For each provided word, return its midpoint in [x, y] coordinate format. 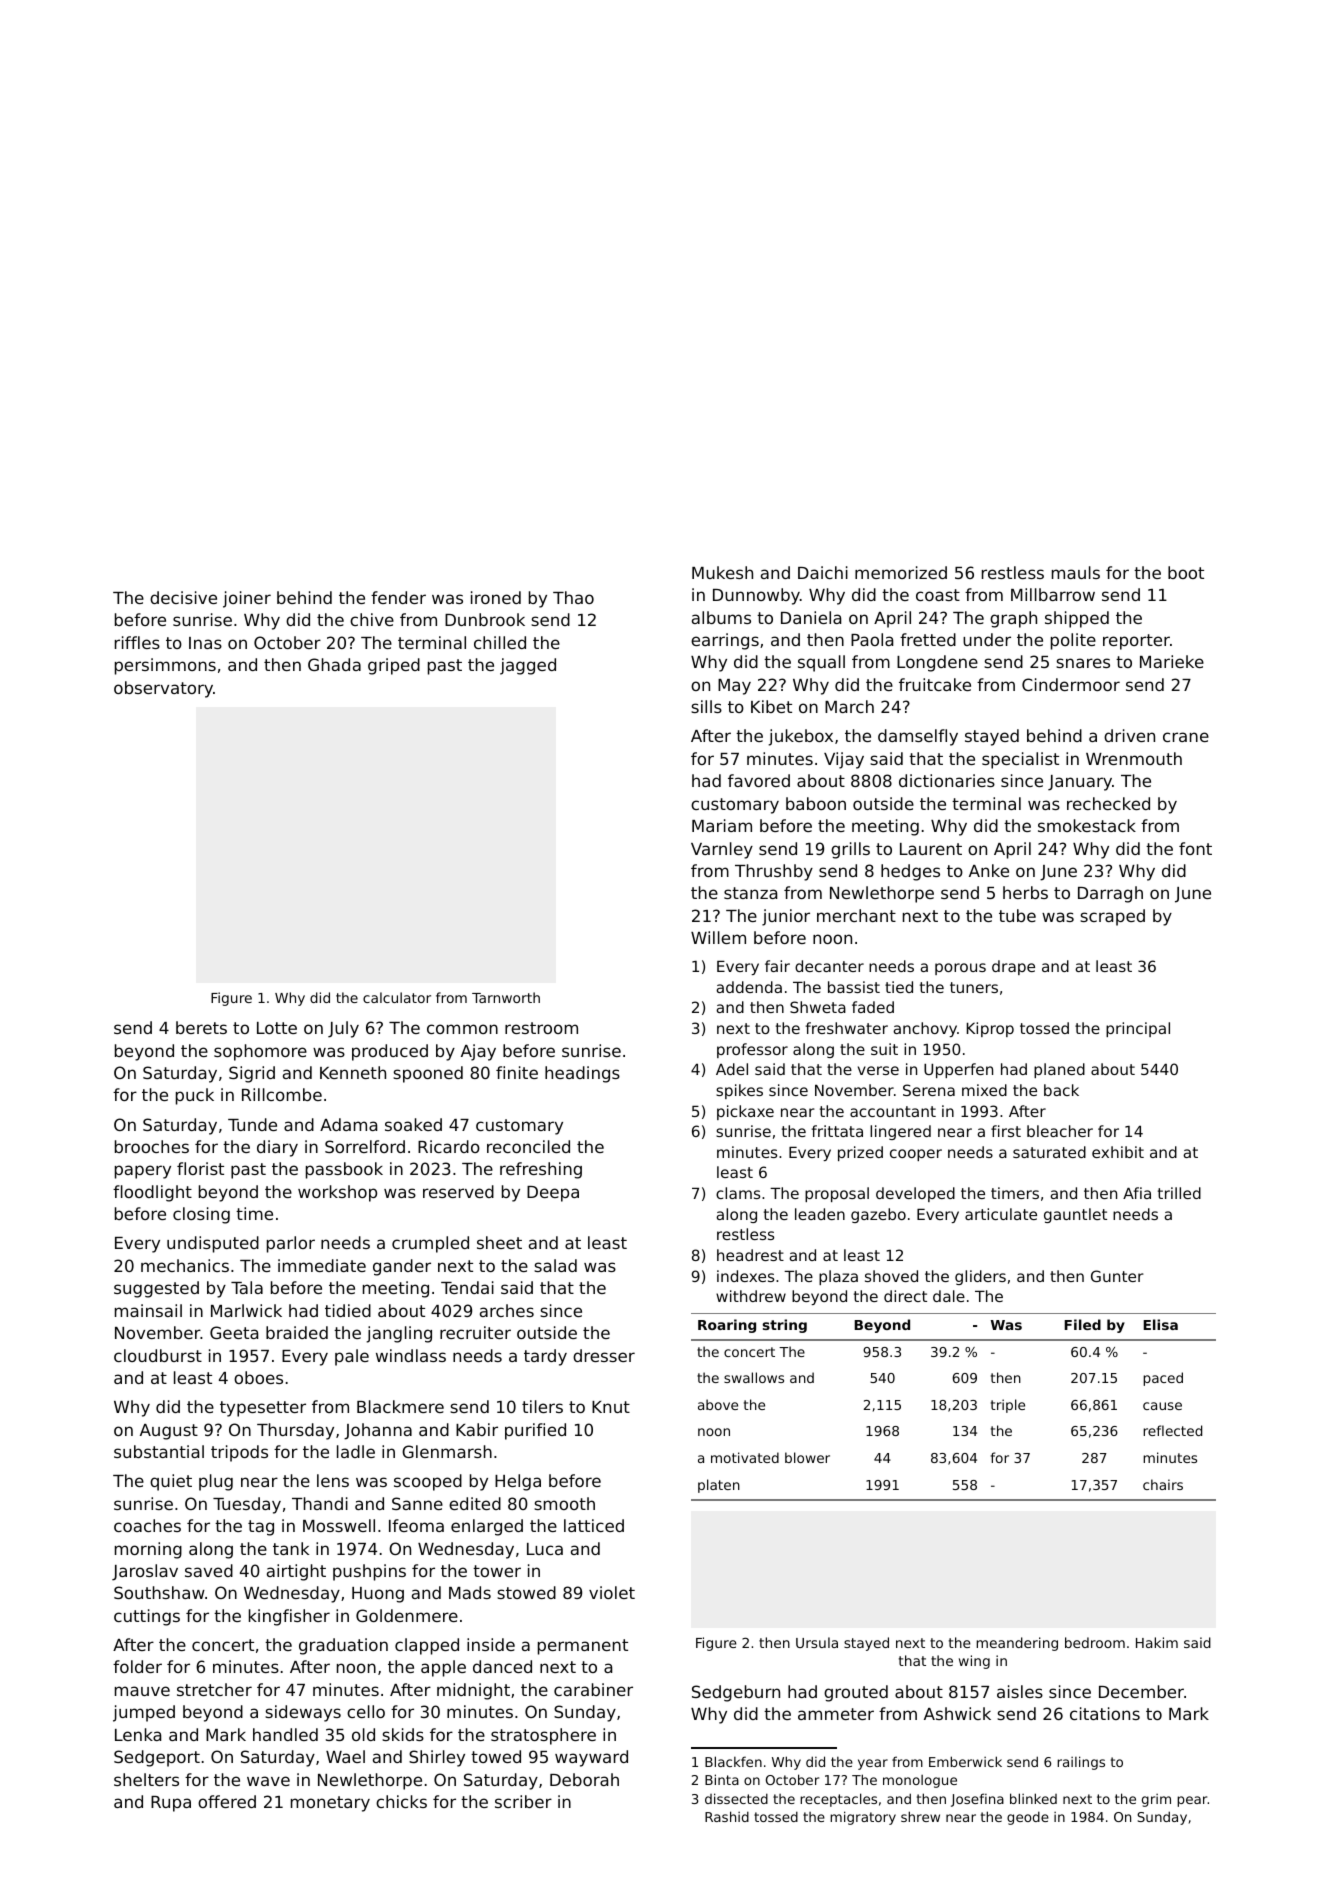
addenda [749, 987]
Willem [718, 937]
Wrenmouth [1134, 758]
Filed [1082, 1324]
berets [201, 1027]
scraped [1112, 917]
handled [285, 1734]
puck [195, 1096]
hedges [910, 872]
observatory [163, 689]
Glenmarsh [447, 1451]
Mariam [722, 825]
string [785, 1326]
